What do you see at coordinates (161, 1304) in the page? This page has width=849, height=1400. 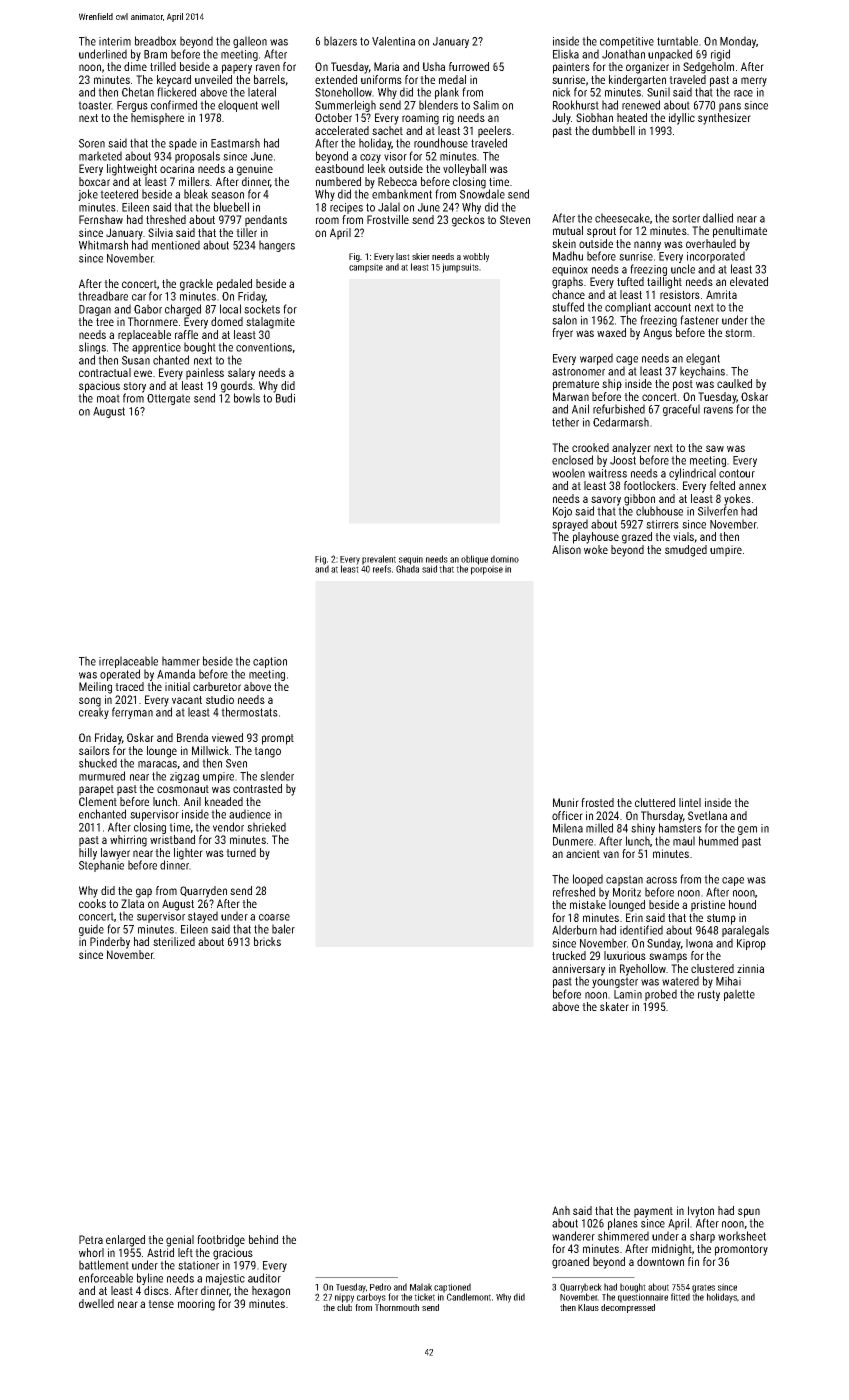 I see `tense` at bounding box center [161, 1304].
